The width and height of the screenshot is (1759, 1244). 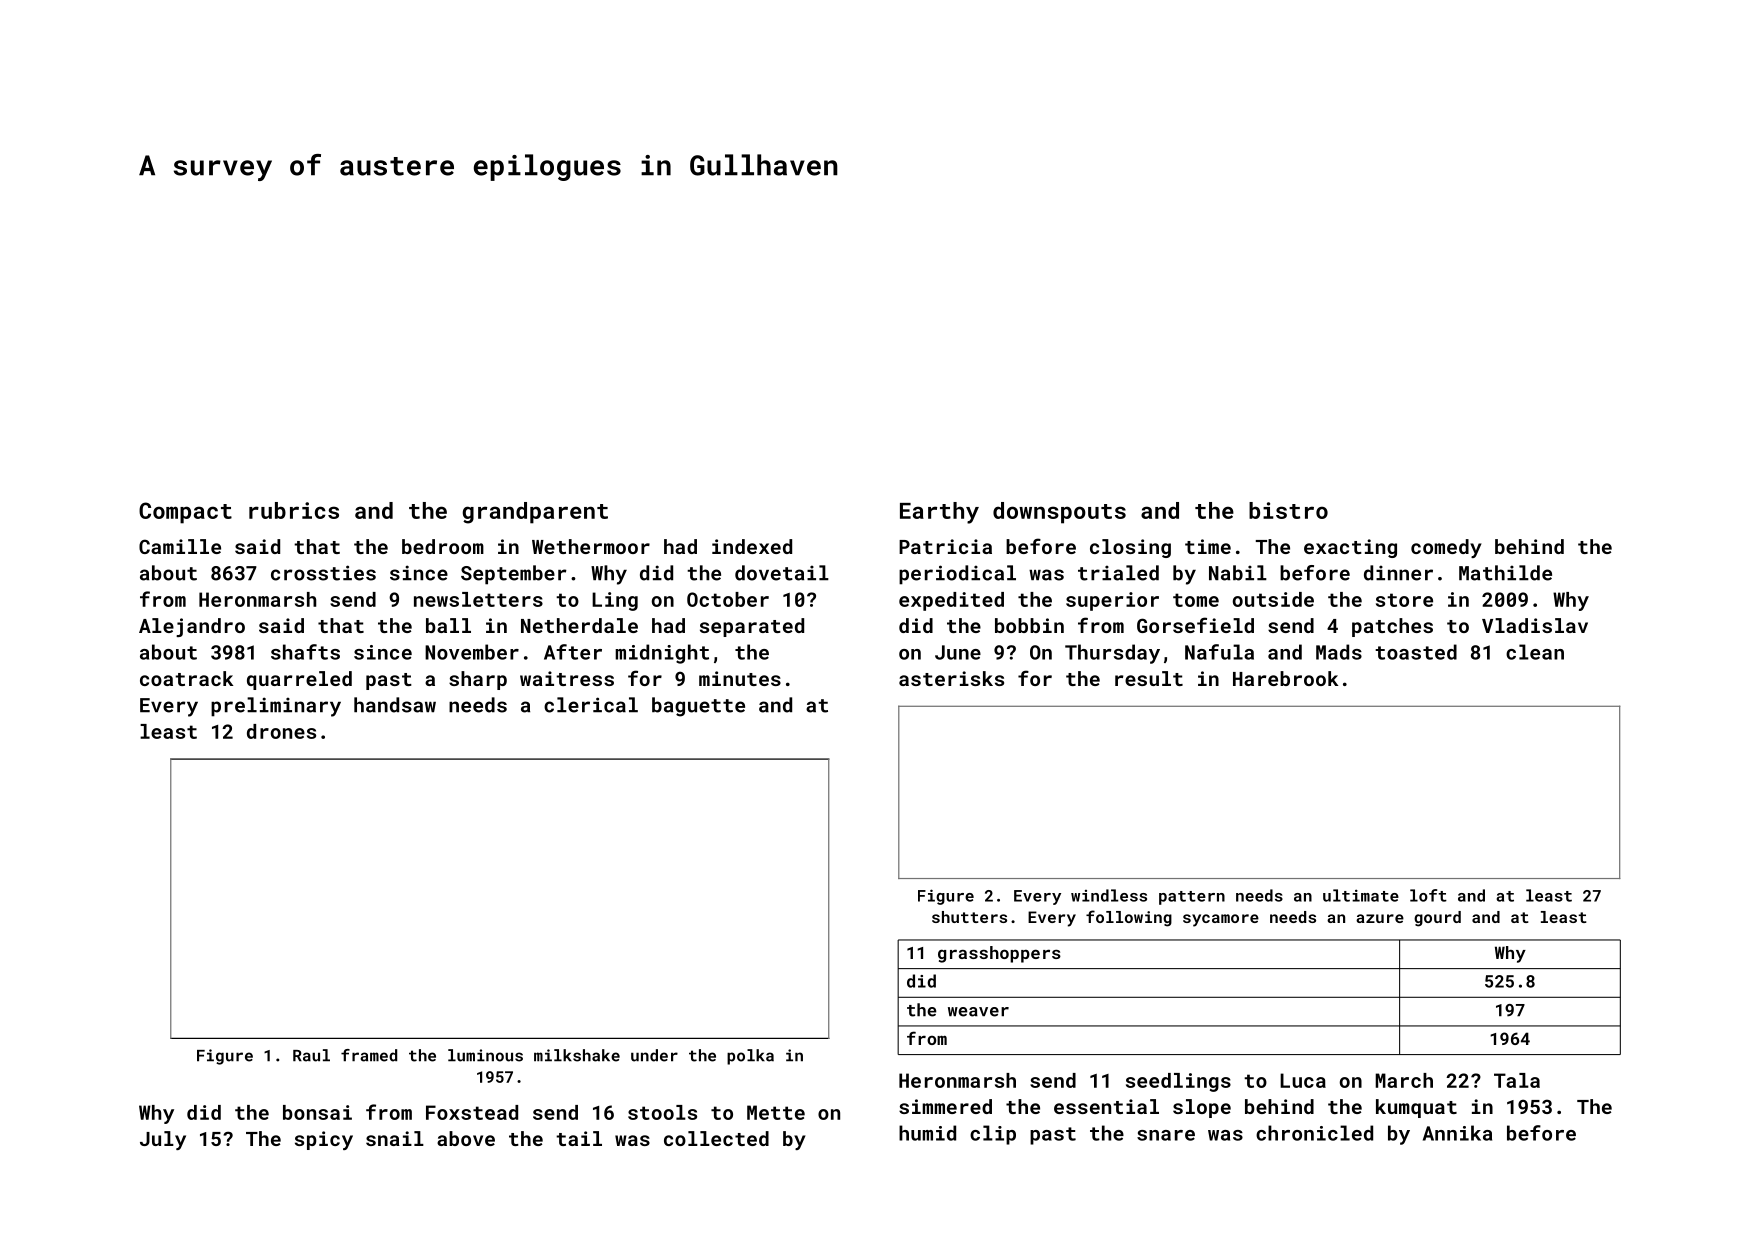 What do you see at coordinates (1517, 1080) in the screenshot?
I see `Tala` at bounding box center [1517, 1080].
